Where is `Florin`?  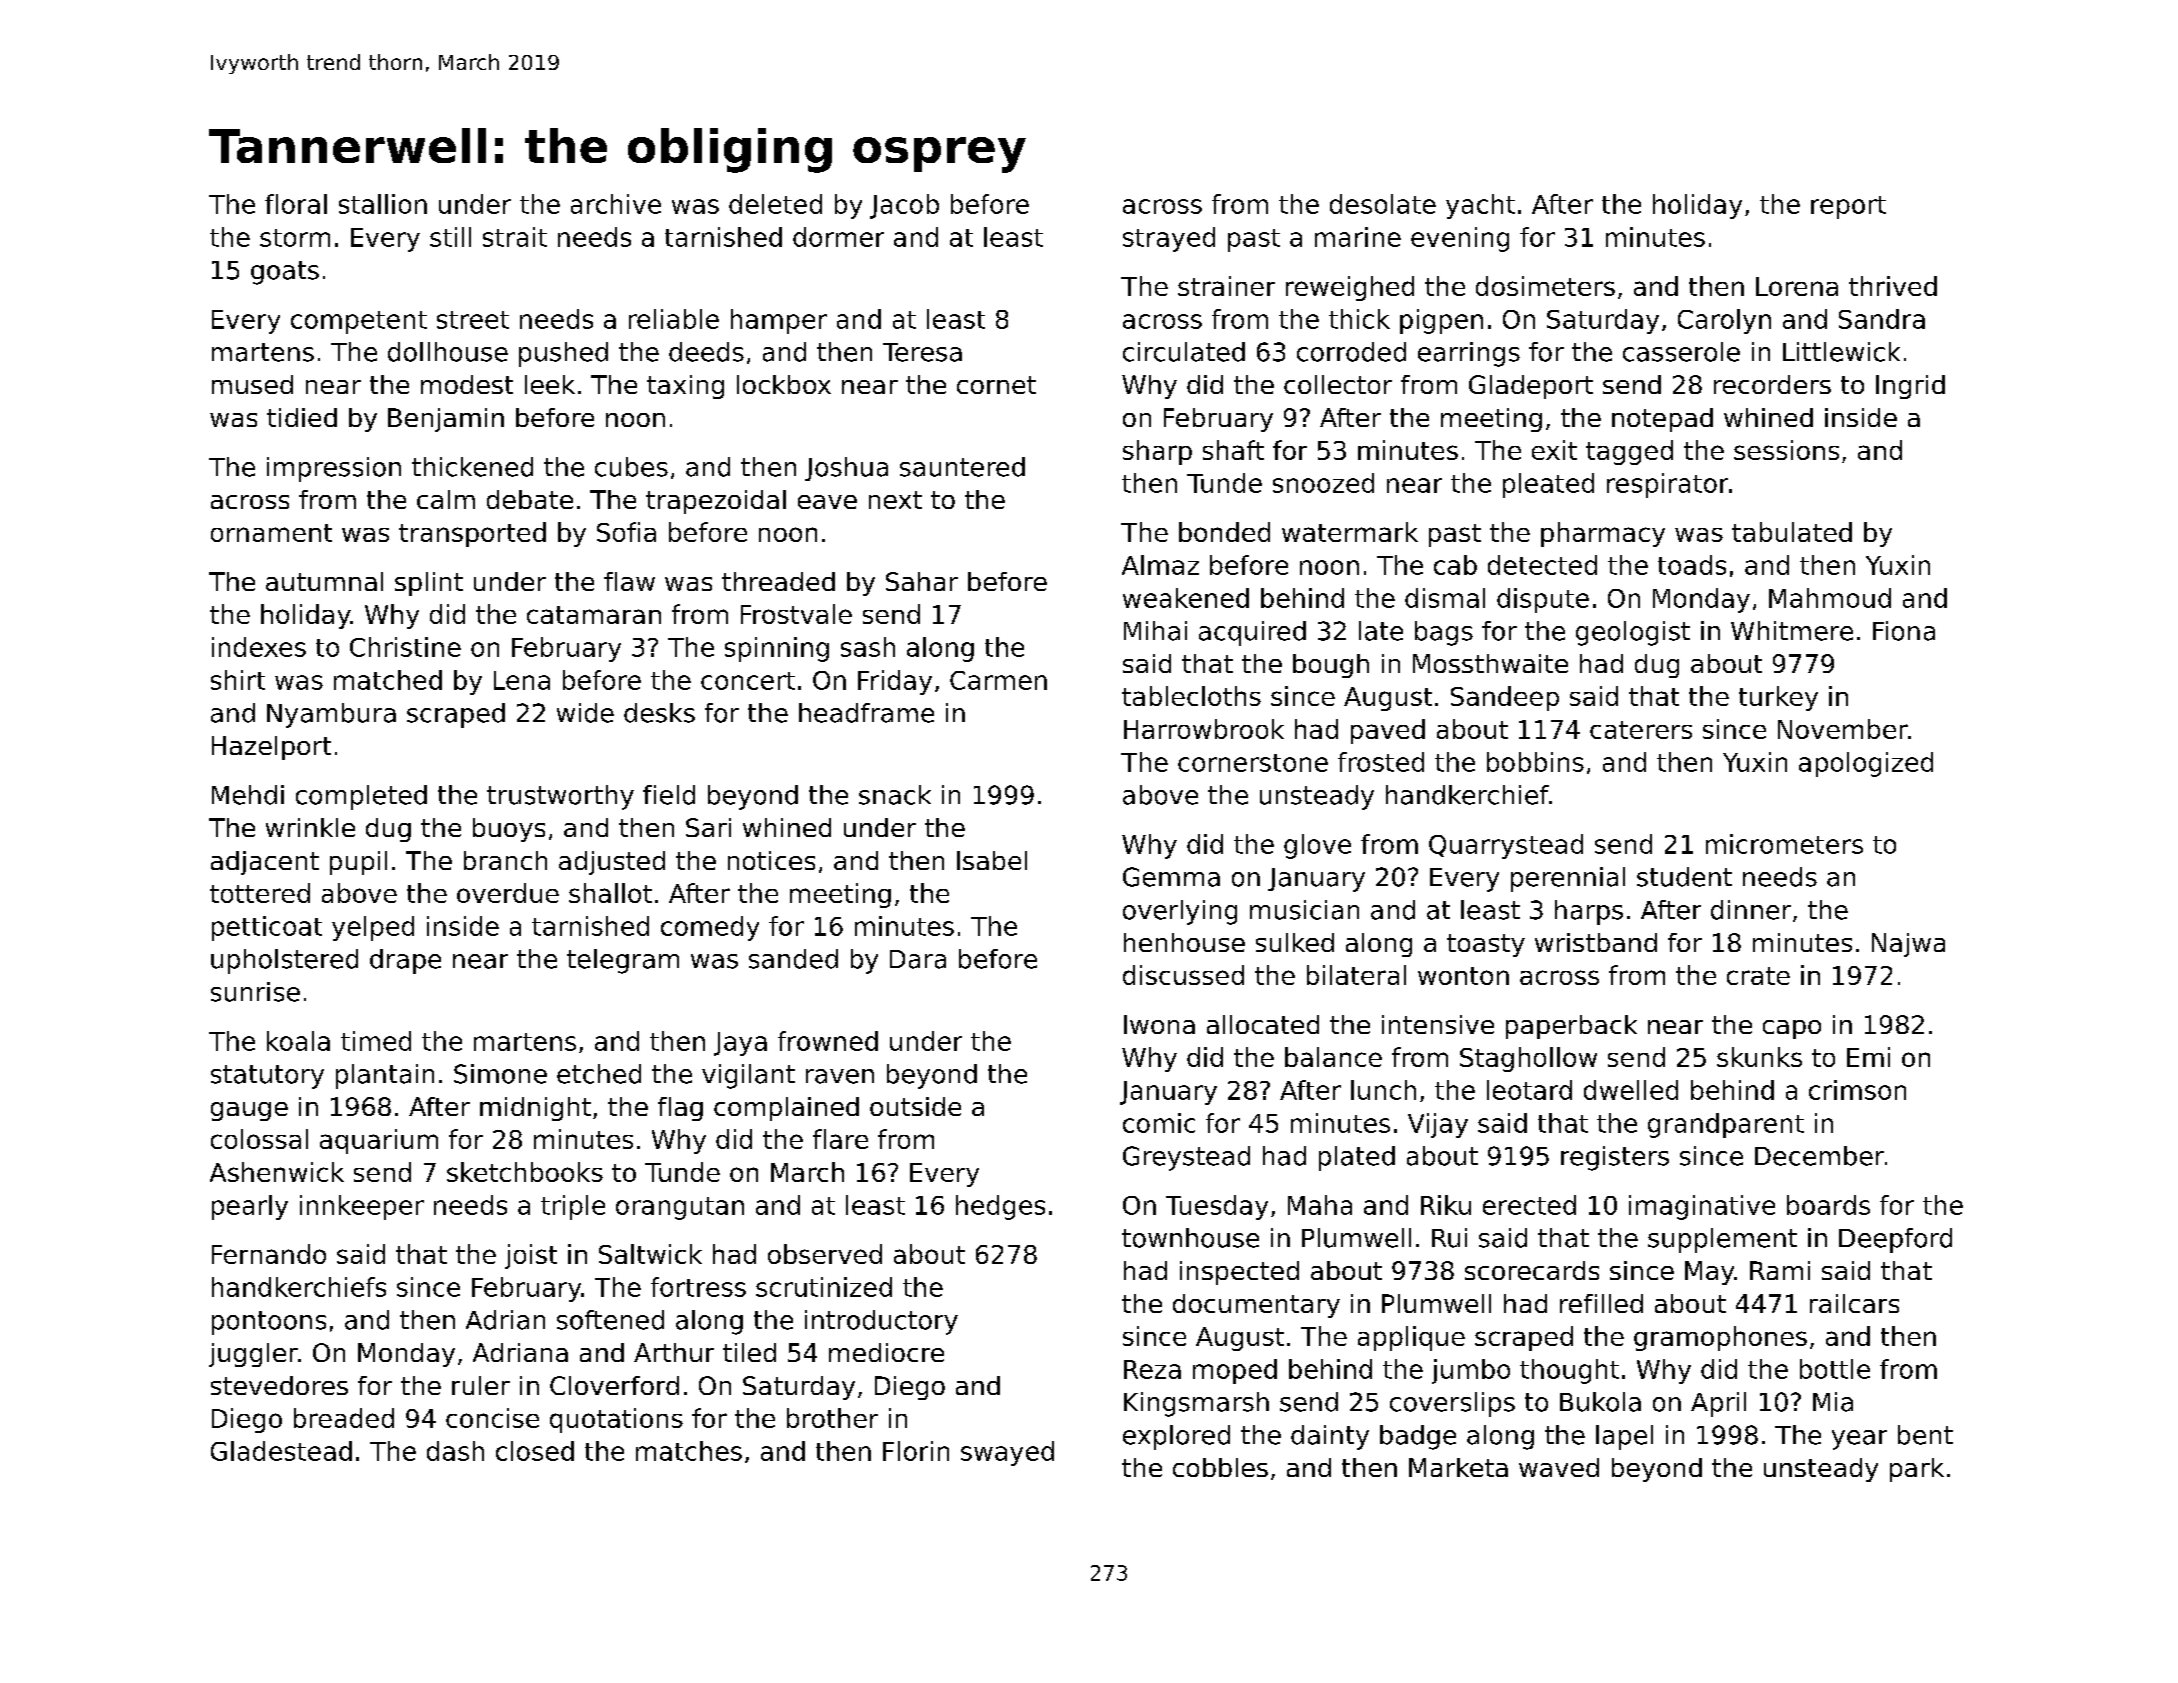
Florin is located at coordinates (916, 1451).
